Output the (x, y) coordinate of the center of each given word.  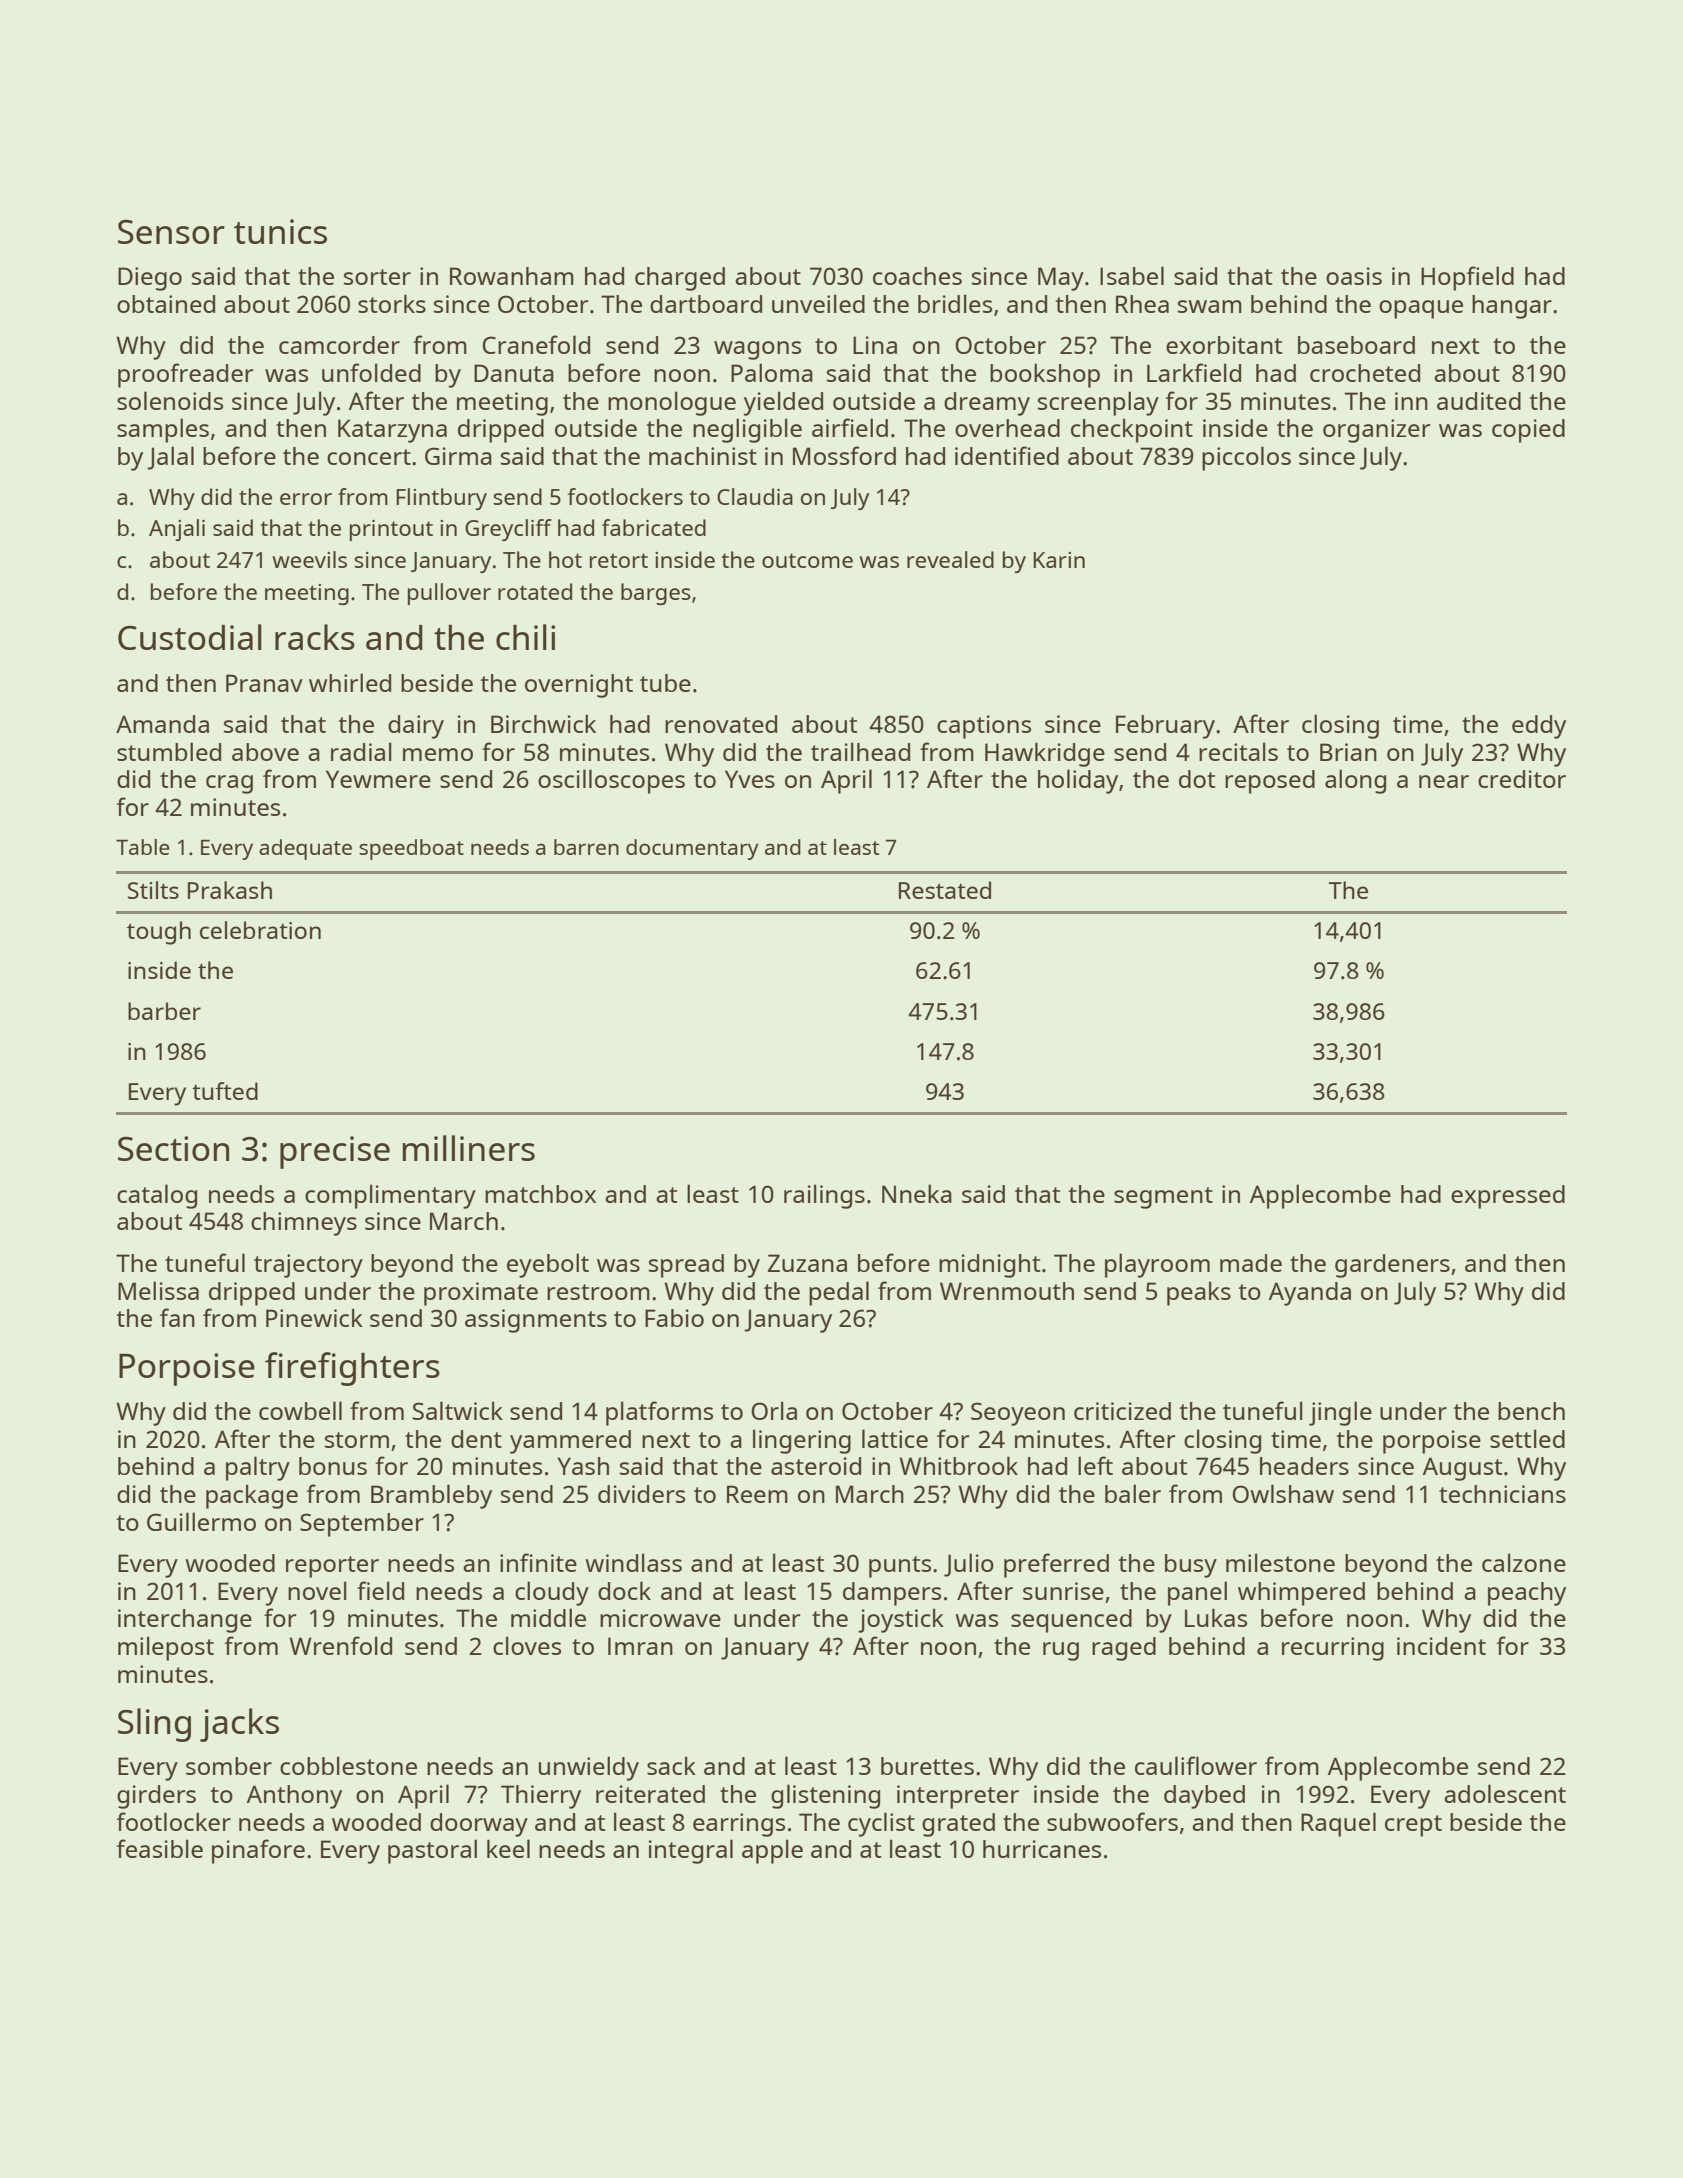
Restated (945, 890)
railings (824, 1196)
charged (680, 279)
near (1444, 781)
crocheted (1365, 373)
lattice (895, 1438)
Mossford (844, 455)
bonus (333, 1466)
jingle (1340, 1413)
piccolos (1246, 458)
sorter (377, 277)
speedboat (411, 849)
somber (229, 1766)
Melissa (158, 1290)
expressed (1508, 1197)
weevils (309, 559)
